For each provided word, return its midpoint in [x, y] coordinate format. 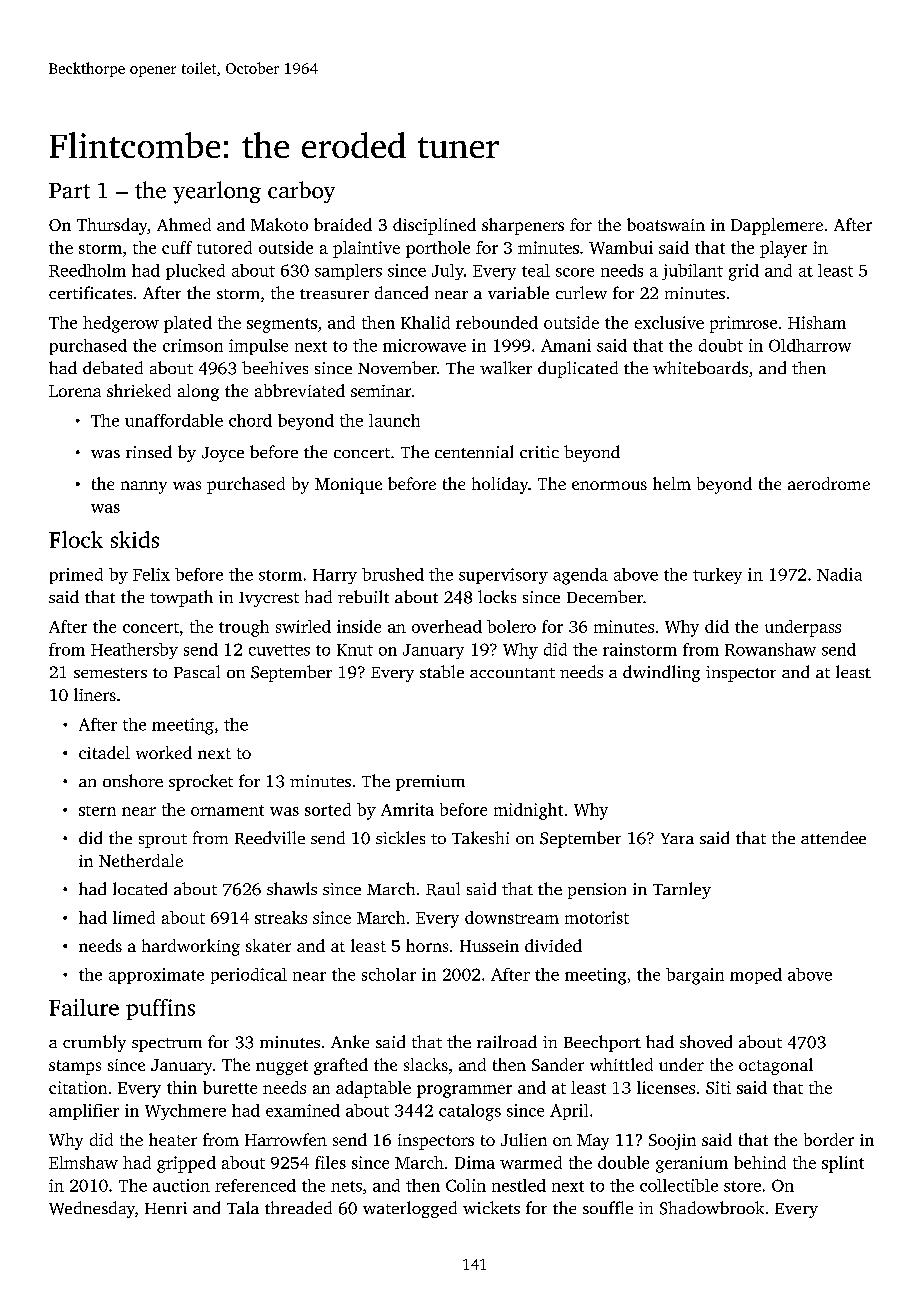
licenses [666, 1087]
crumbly [94, 1043]
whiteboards [700, 367]
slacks [426, 1064]
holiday [500, 485]
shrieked [139, 390]
